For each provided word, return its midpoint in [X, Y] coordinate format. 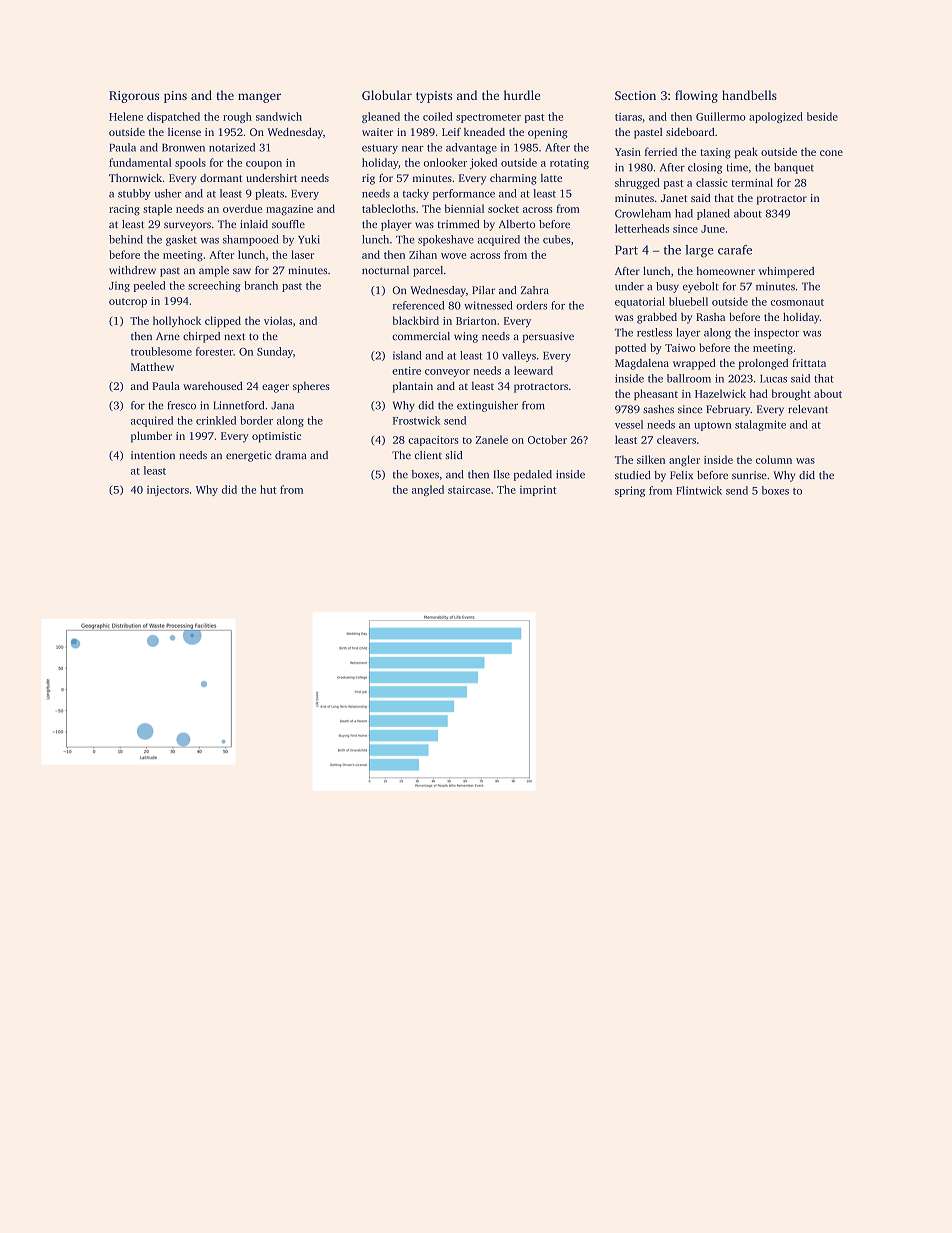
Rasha [710, 317]
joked [483, 163]
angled [428, 490]
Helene [126, 116]
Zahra [535, 290]
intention [153, 455]
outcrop [128, 303]
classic [712, 182]
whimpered [786, 272]
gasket [181, 240]
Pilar [483, 290]
